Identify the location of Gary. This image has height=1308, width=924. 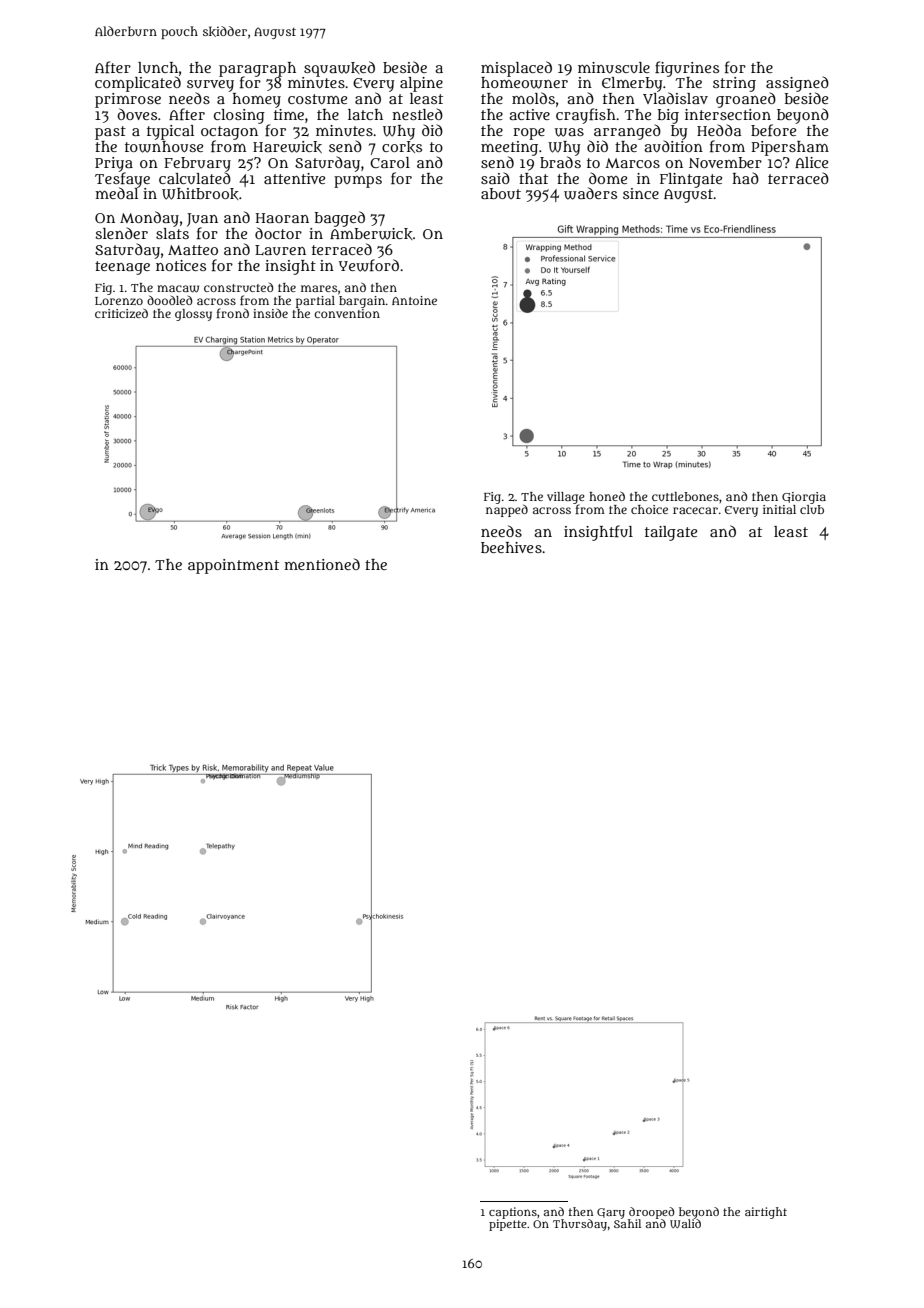
(611, 1213).
